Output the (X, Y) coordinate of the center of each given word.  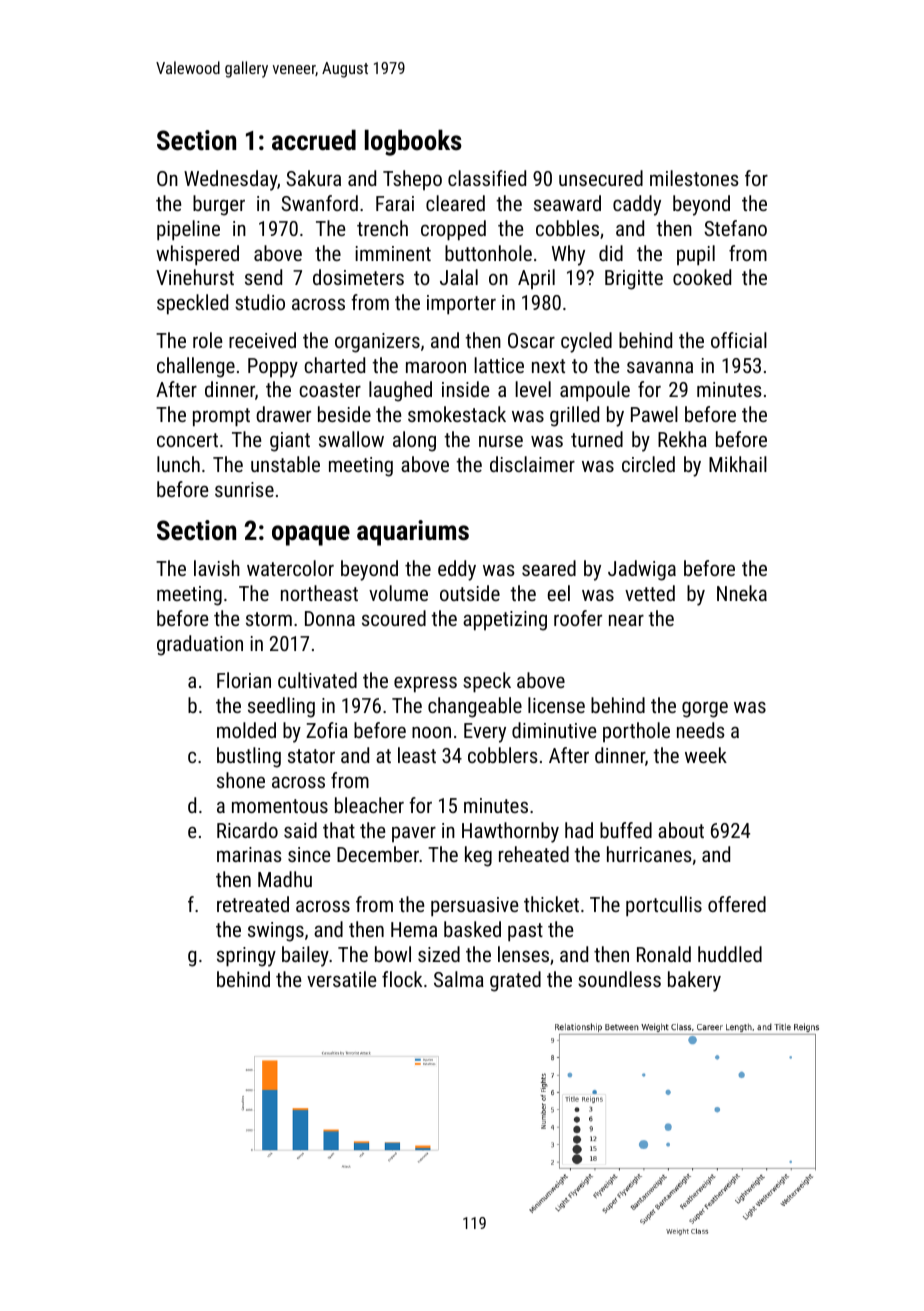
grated (515, 981)
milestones (694, 178)
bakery (694, 981)
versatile (341, 979)
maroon (436, 367)
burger (219, 205)
